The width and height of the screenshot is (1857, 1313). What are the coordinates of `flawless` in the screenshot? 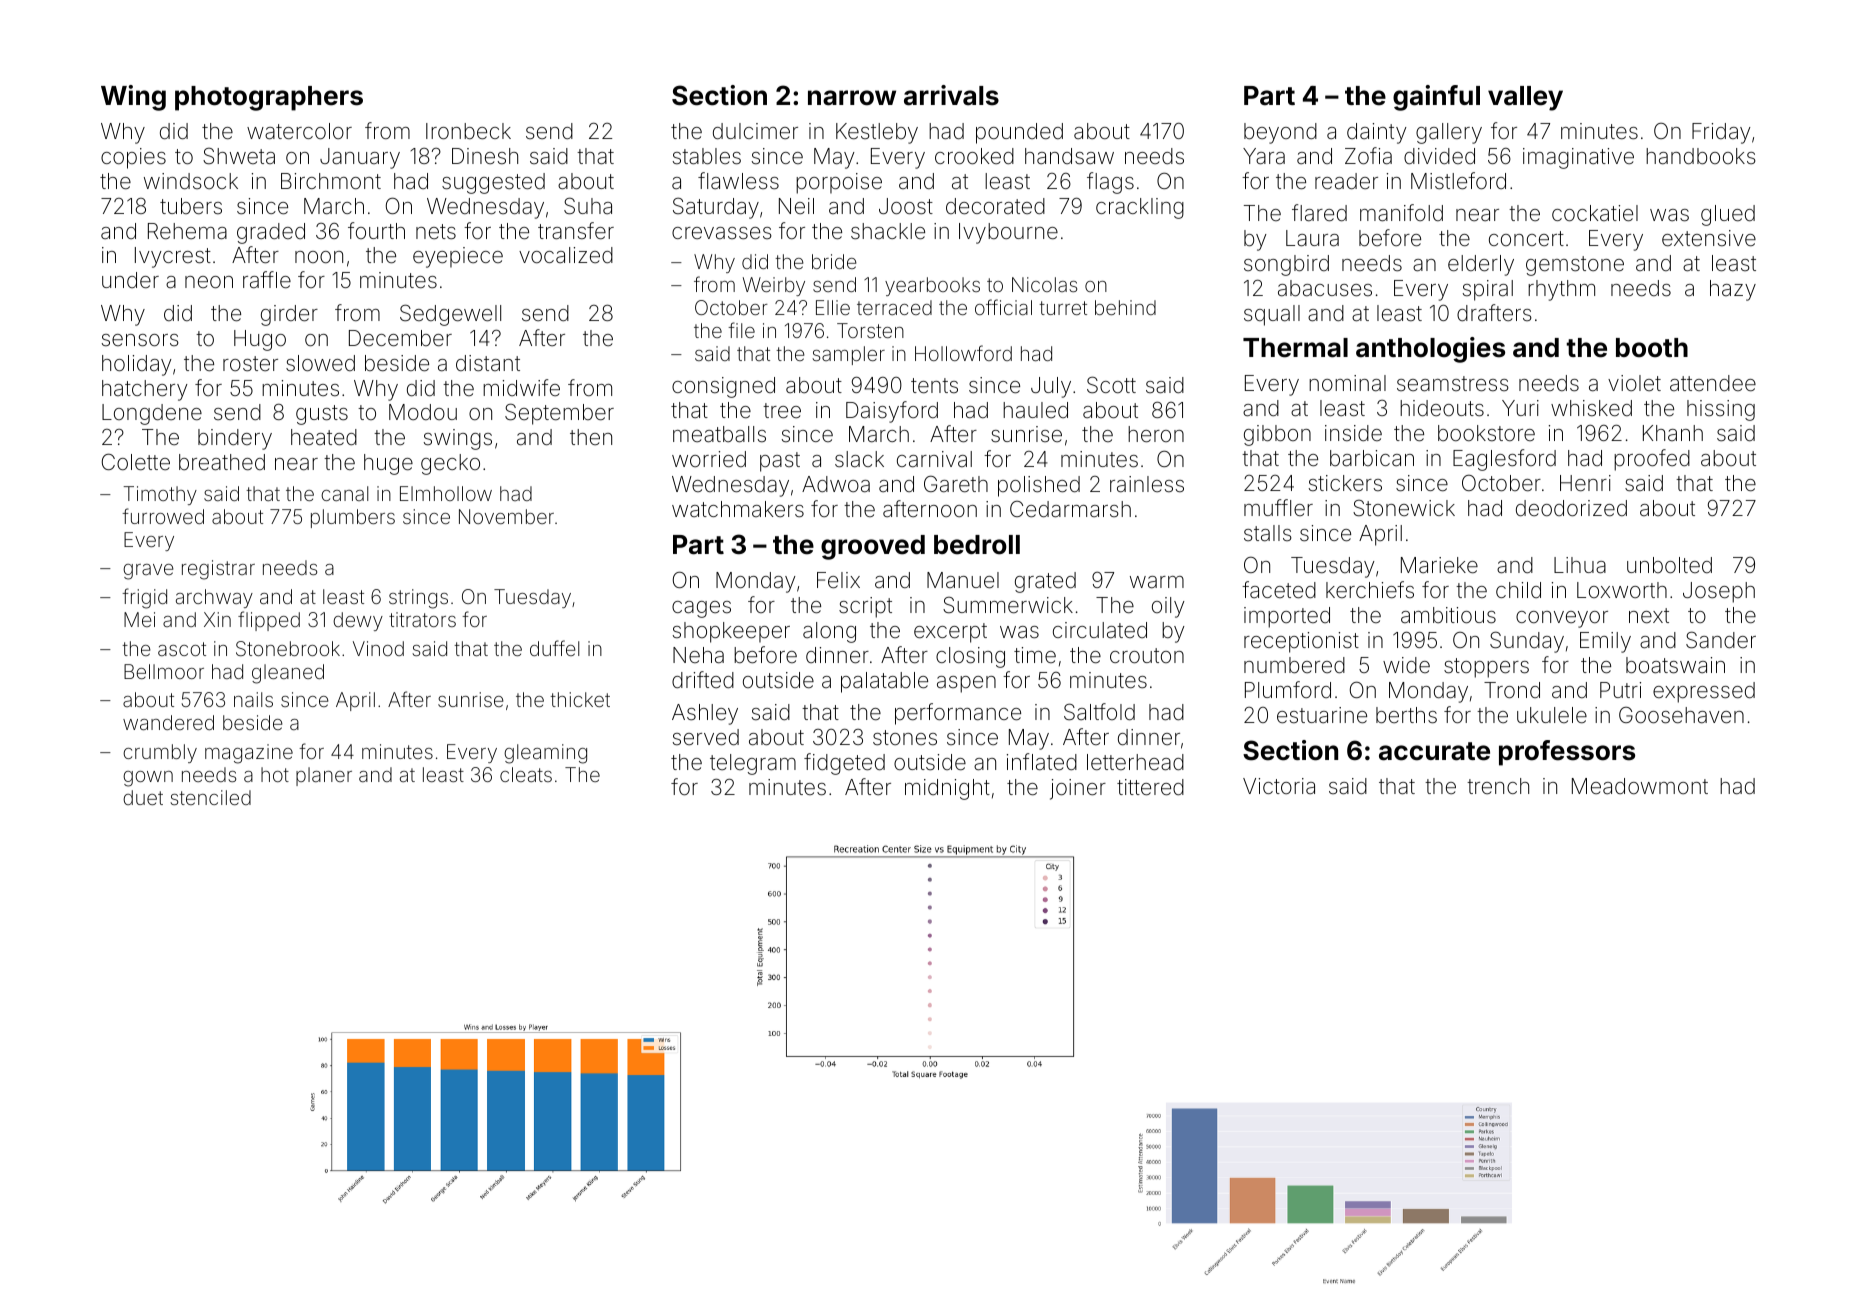 It's located at (738, 181).
